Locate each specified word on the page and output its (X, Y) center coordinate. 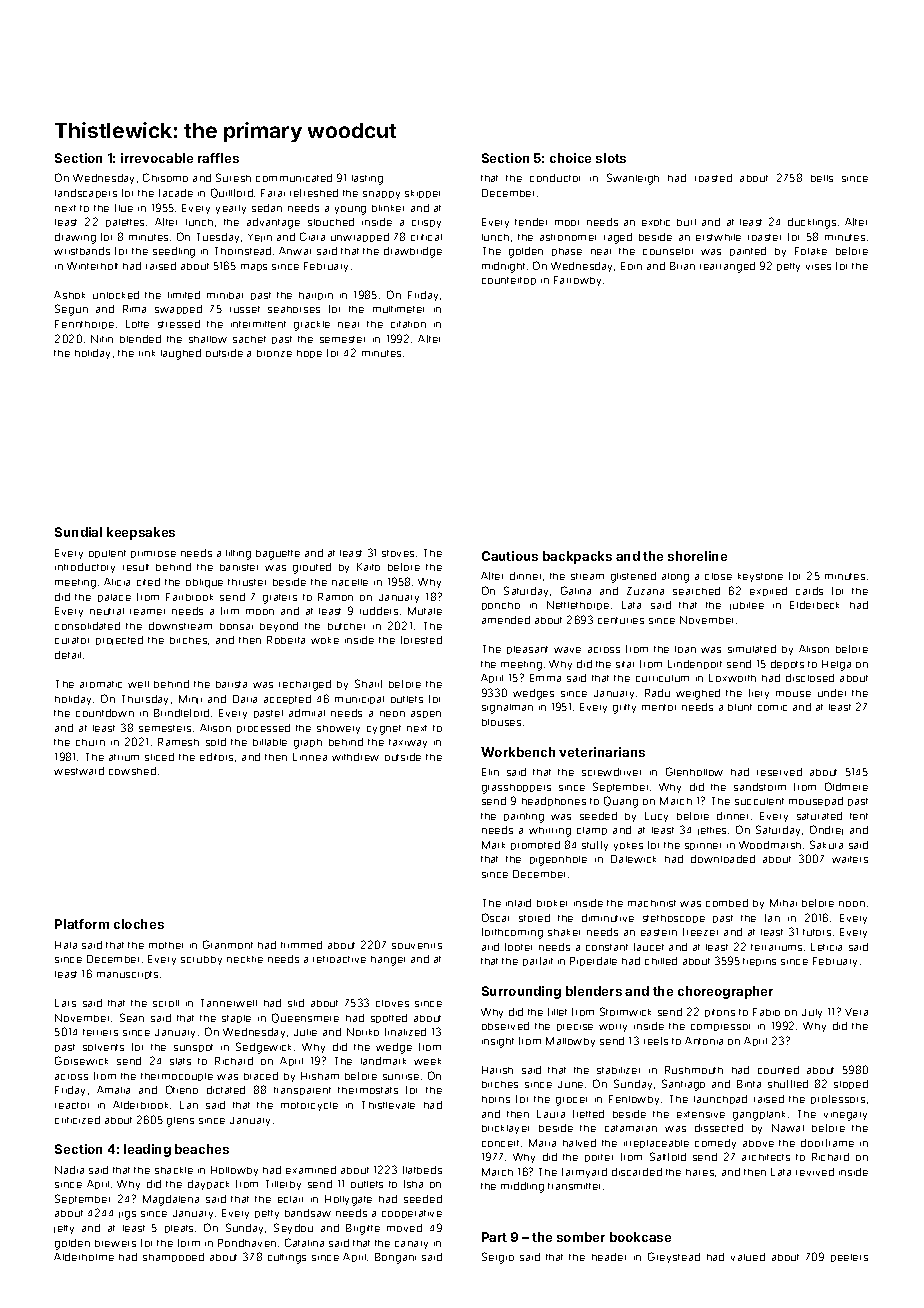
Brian (682, 266)
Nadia (69, 1170)
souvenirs (417, 946)
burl (686, 222)
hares (700, 1172)
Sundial (78, 532)
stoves (398, 553)
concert (500, 1143)
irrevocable (157, 158)
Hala (66, 945)
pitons (720, 1013)
